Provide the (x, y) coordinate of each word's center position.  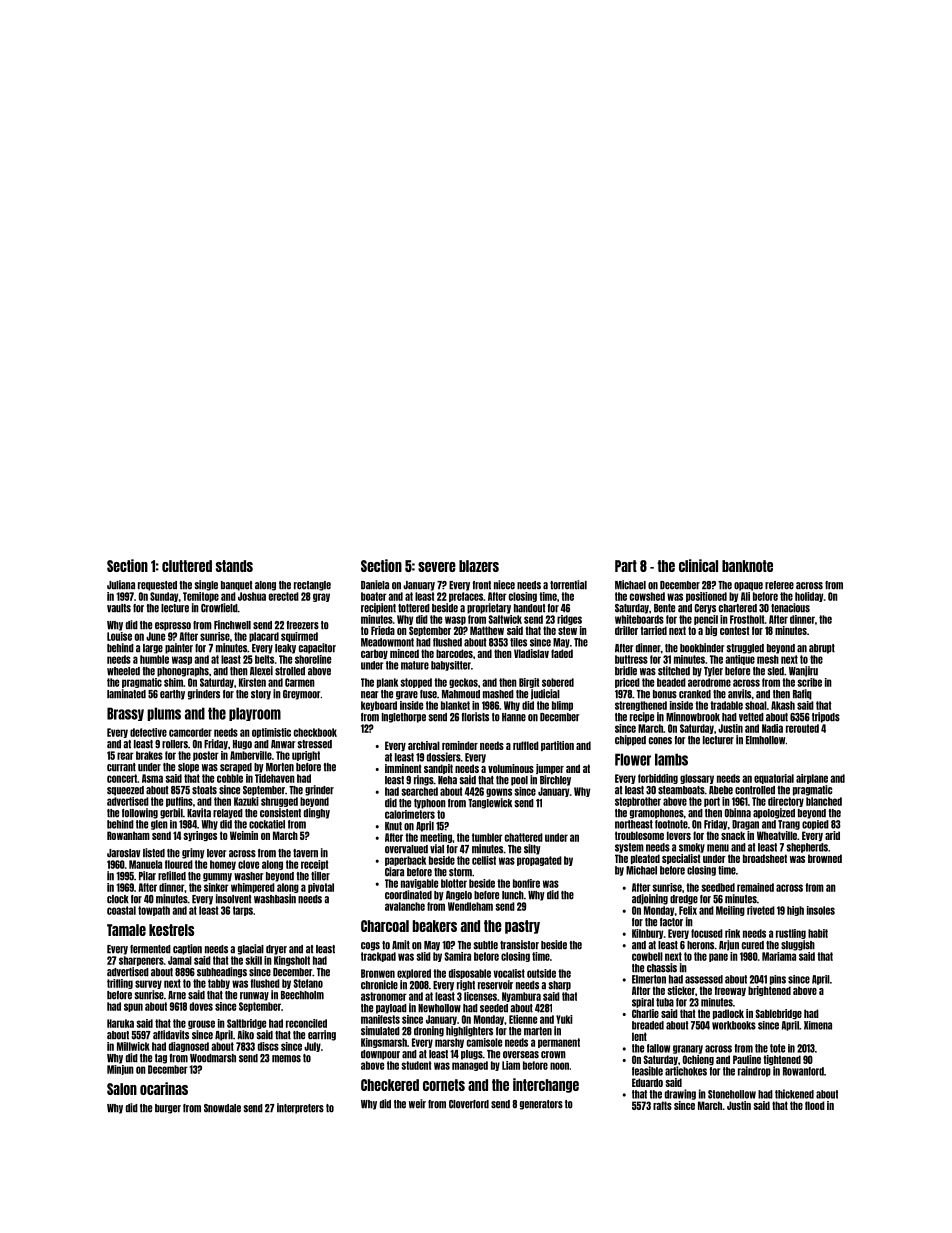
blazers (479, 566)
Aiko (245, 1035)
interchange (546, 1085)
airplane (812, 779)
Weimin (244, 835)
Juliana (121, 585)
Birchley (555, 780)
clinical (698, 565)
